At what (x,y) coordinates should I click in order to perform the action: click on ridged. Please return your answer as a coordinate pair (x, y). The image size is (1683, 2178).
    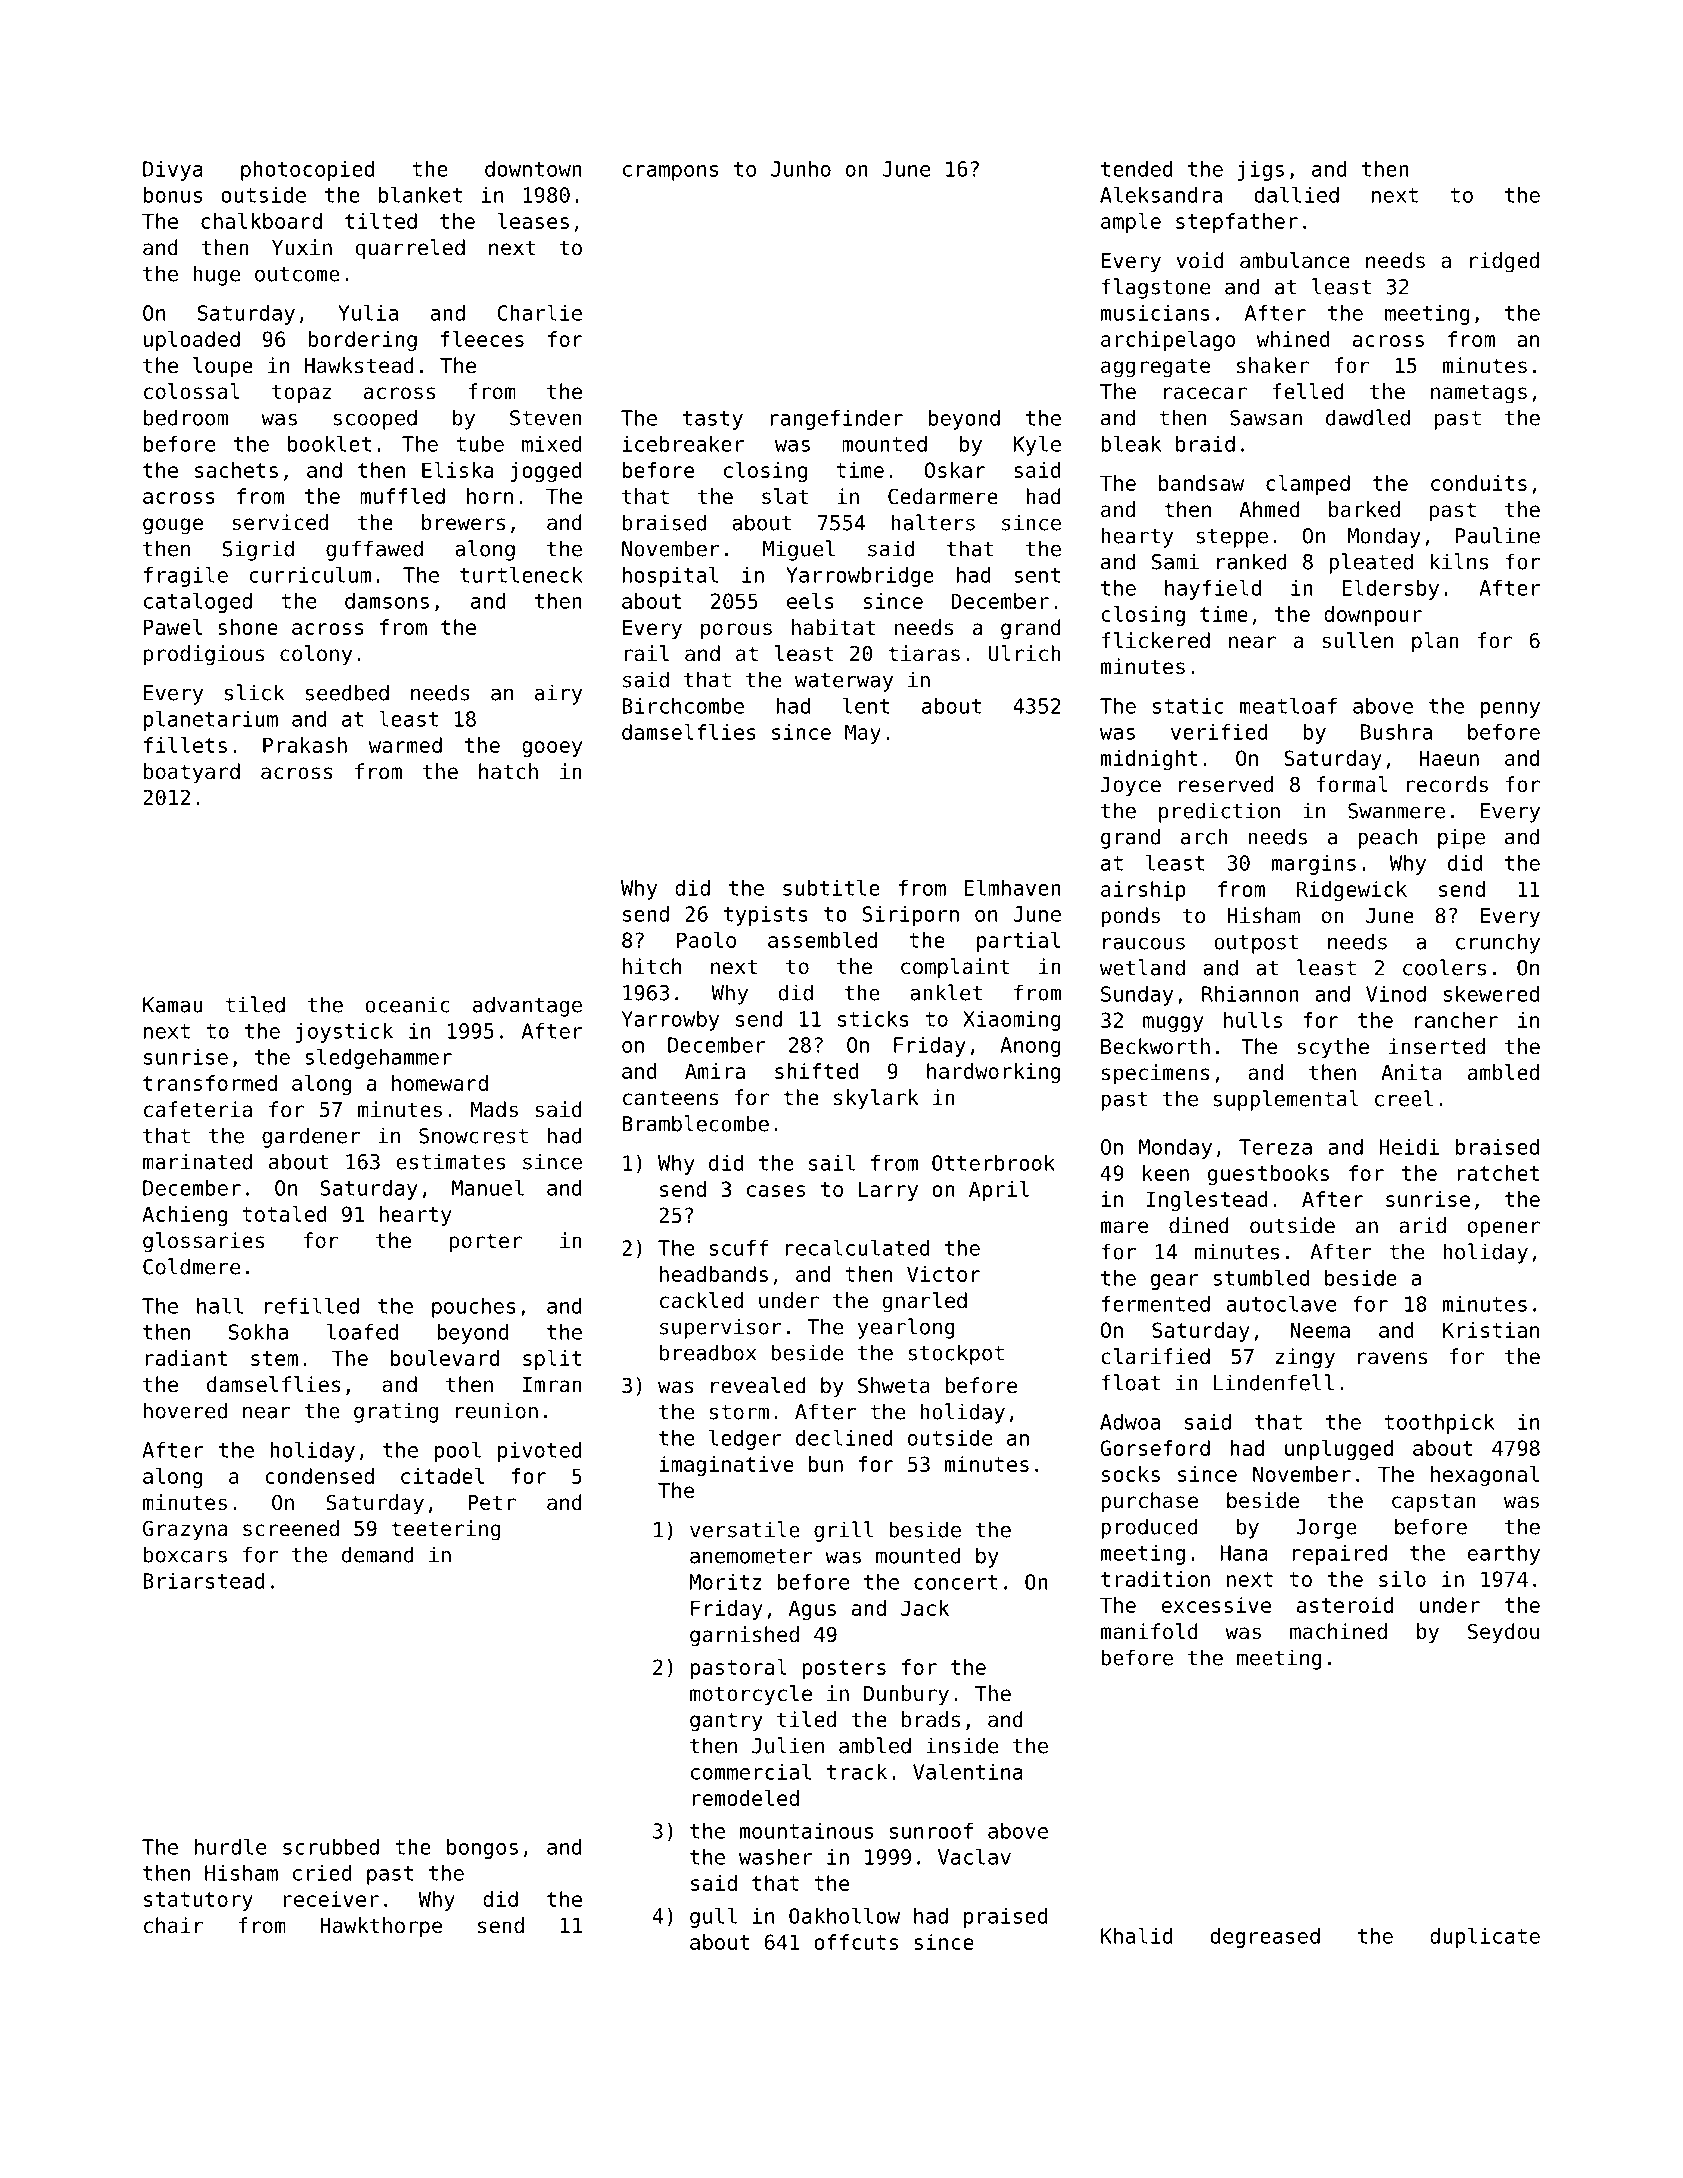
    Looking at the image, I should click on (1504, 262).
